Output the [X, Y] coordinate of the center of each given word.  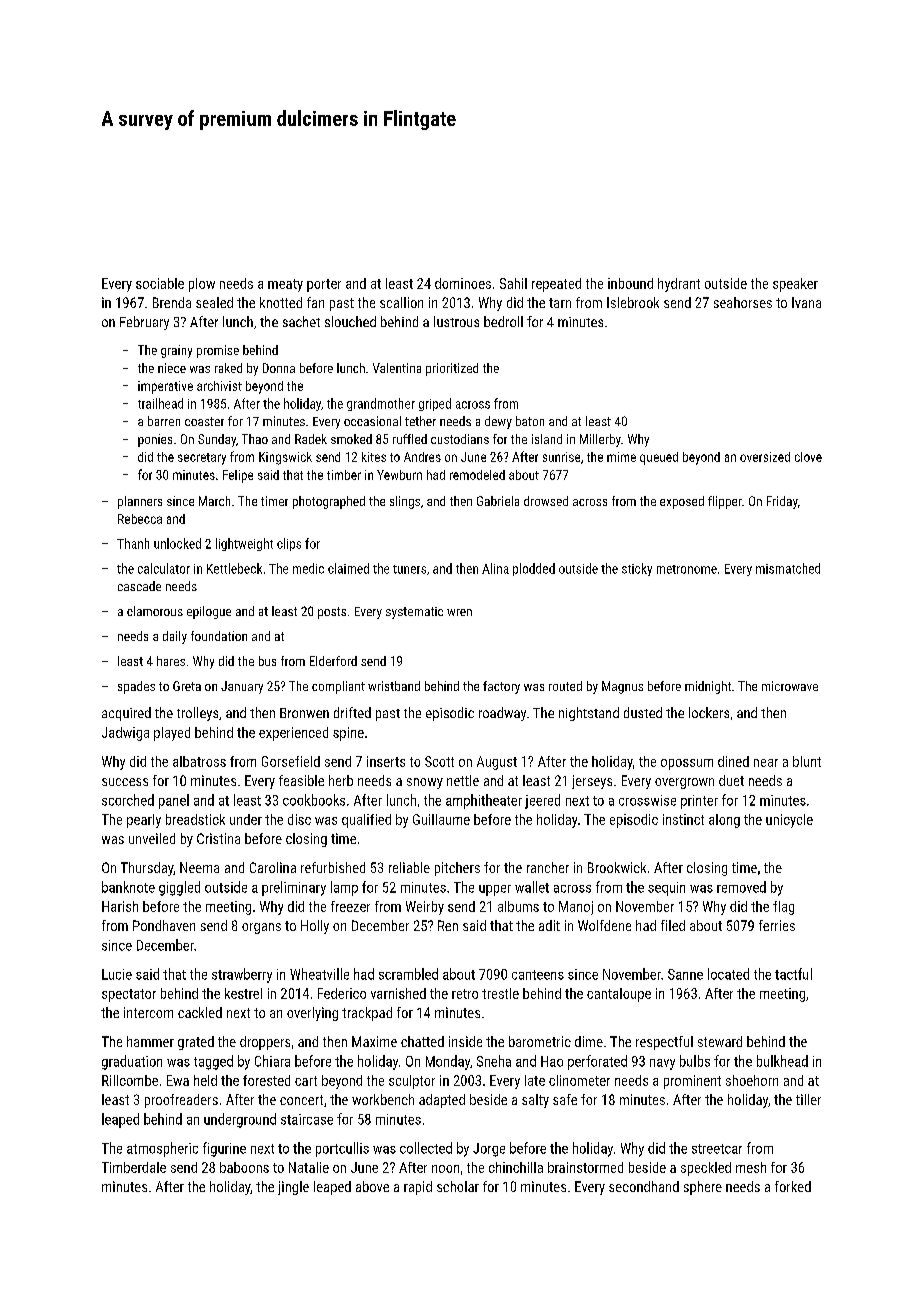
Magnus [622, 687]
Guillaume [441, 819]
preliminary [294, 888]
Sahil [513, 283]
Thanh [133, 543]
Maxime [374, 1041]
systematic [414, 613]
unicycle [789, 821]
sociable [160, 283]
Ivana [806, 302]
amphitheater [484, 801]
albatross [199, 761]
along [724, 821]
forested [266, 1080]
